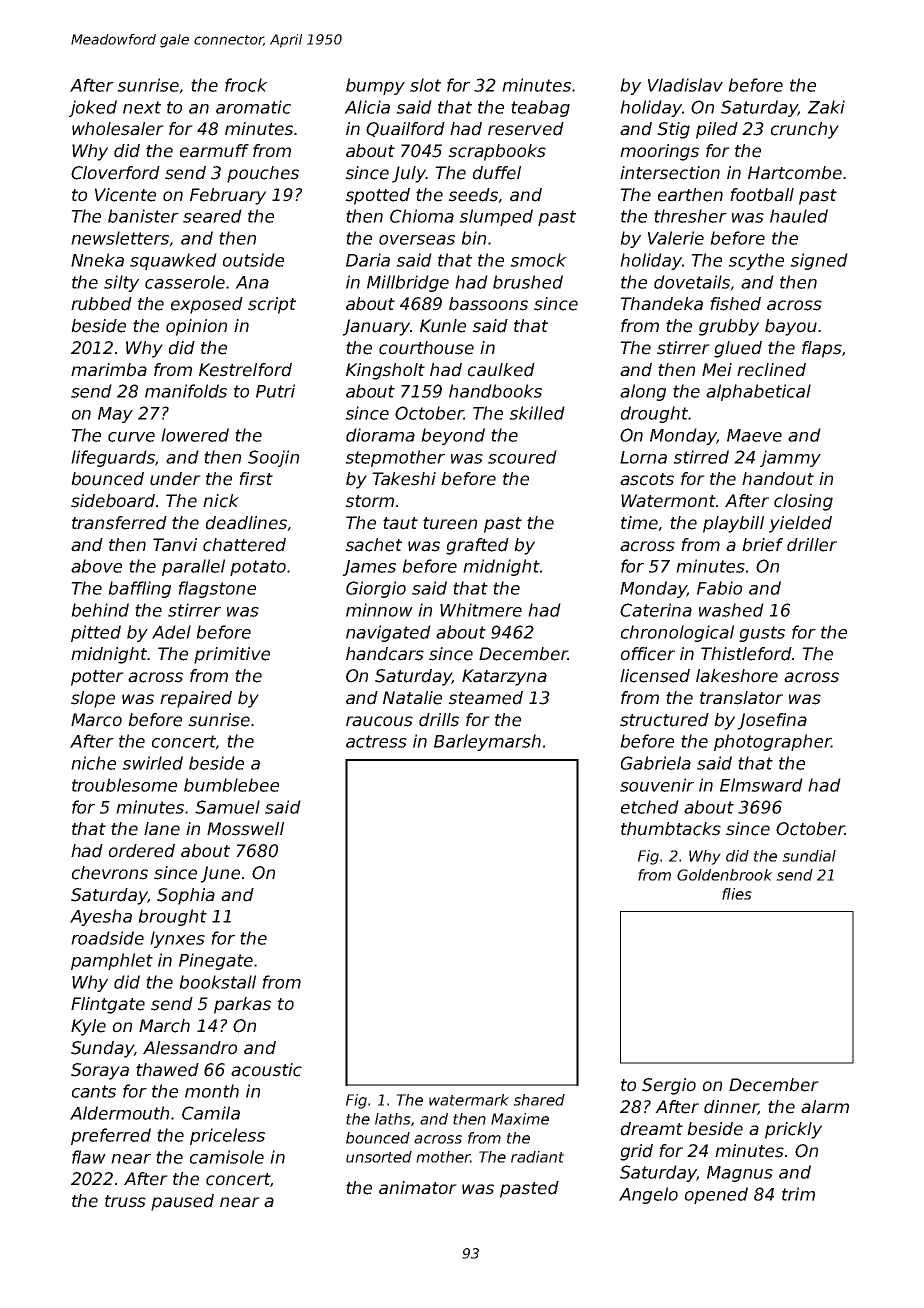 The height and width of the screenshot is (1308, 924). Describe the element at coordinates (522, 457) in the screenshot. I see `scoured` at that location.
